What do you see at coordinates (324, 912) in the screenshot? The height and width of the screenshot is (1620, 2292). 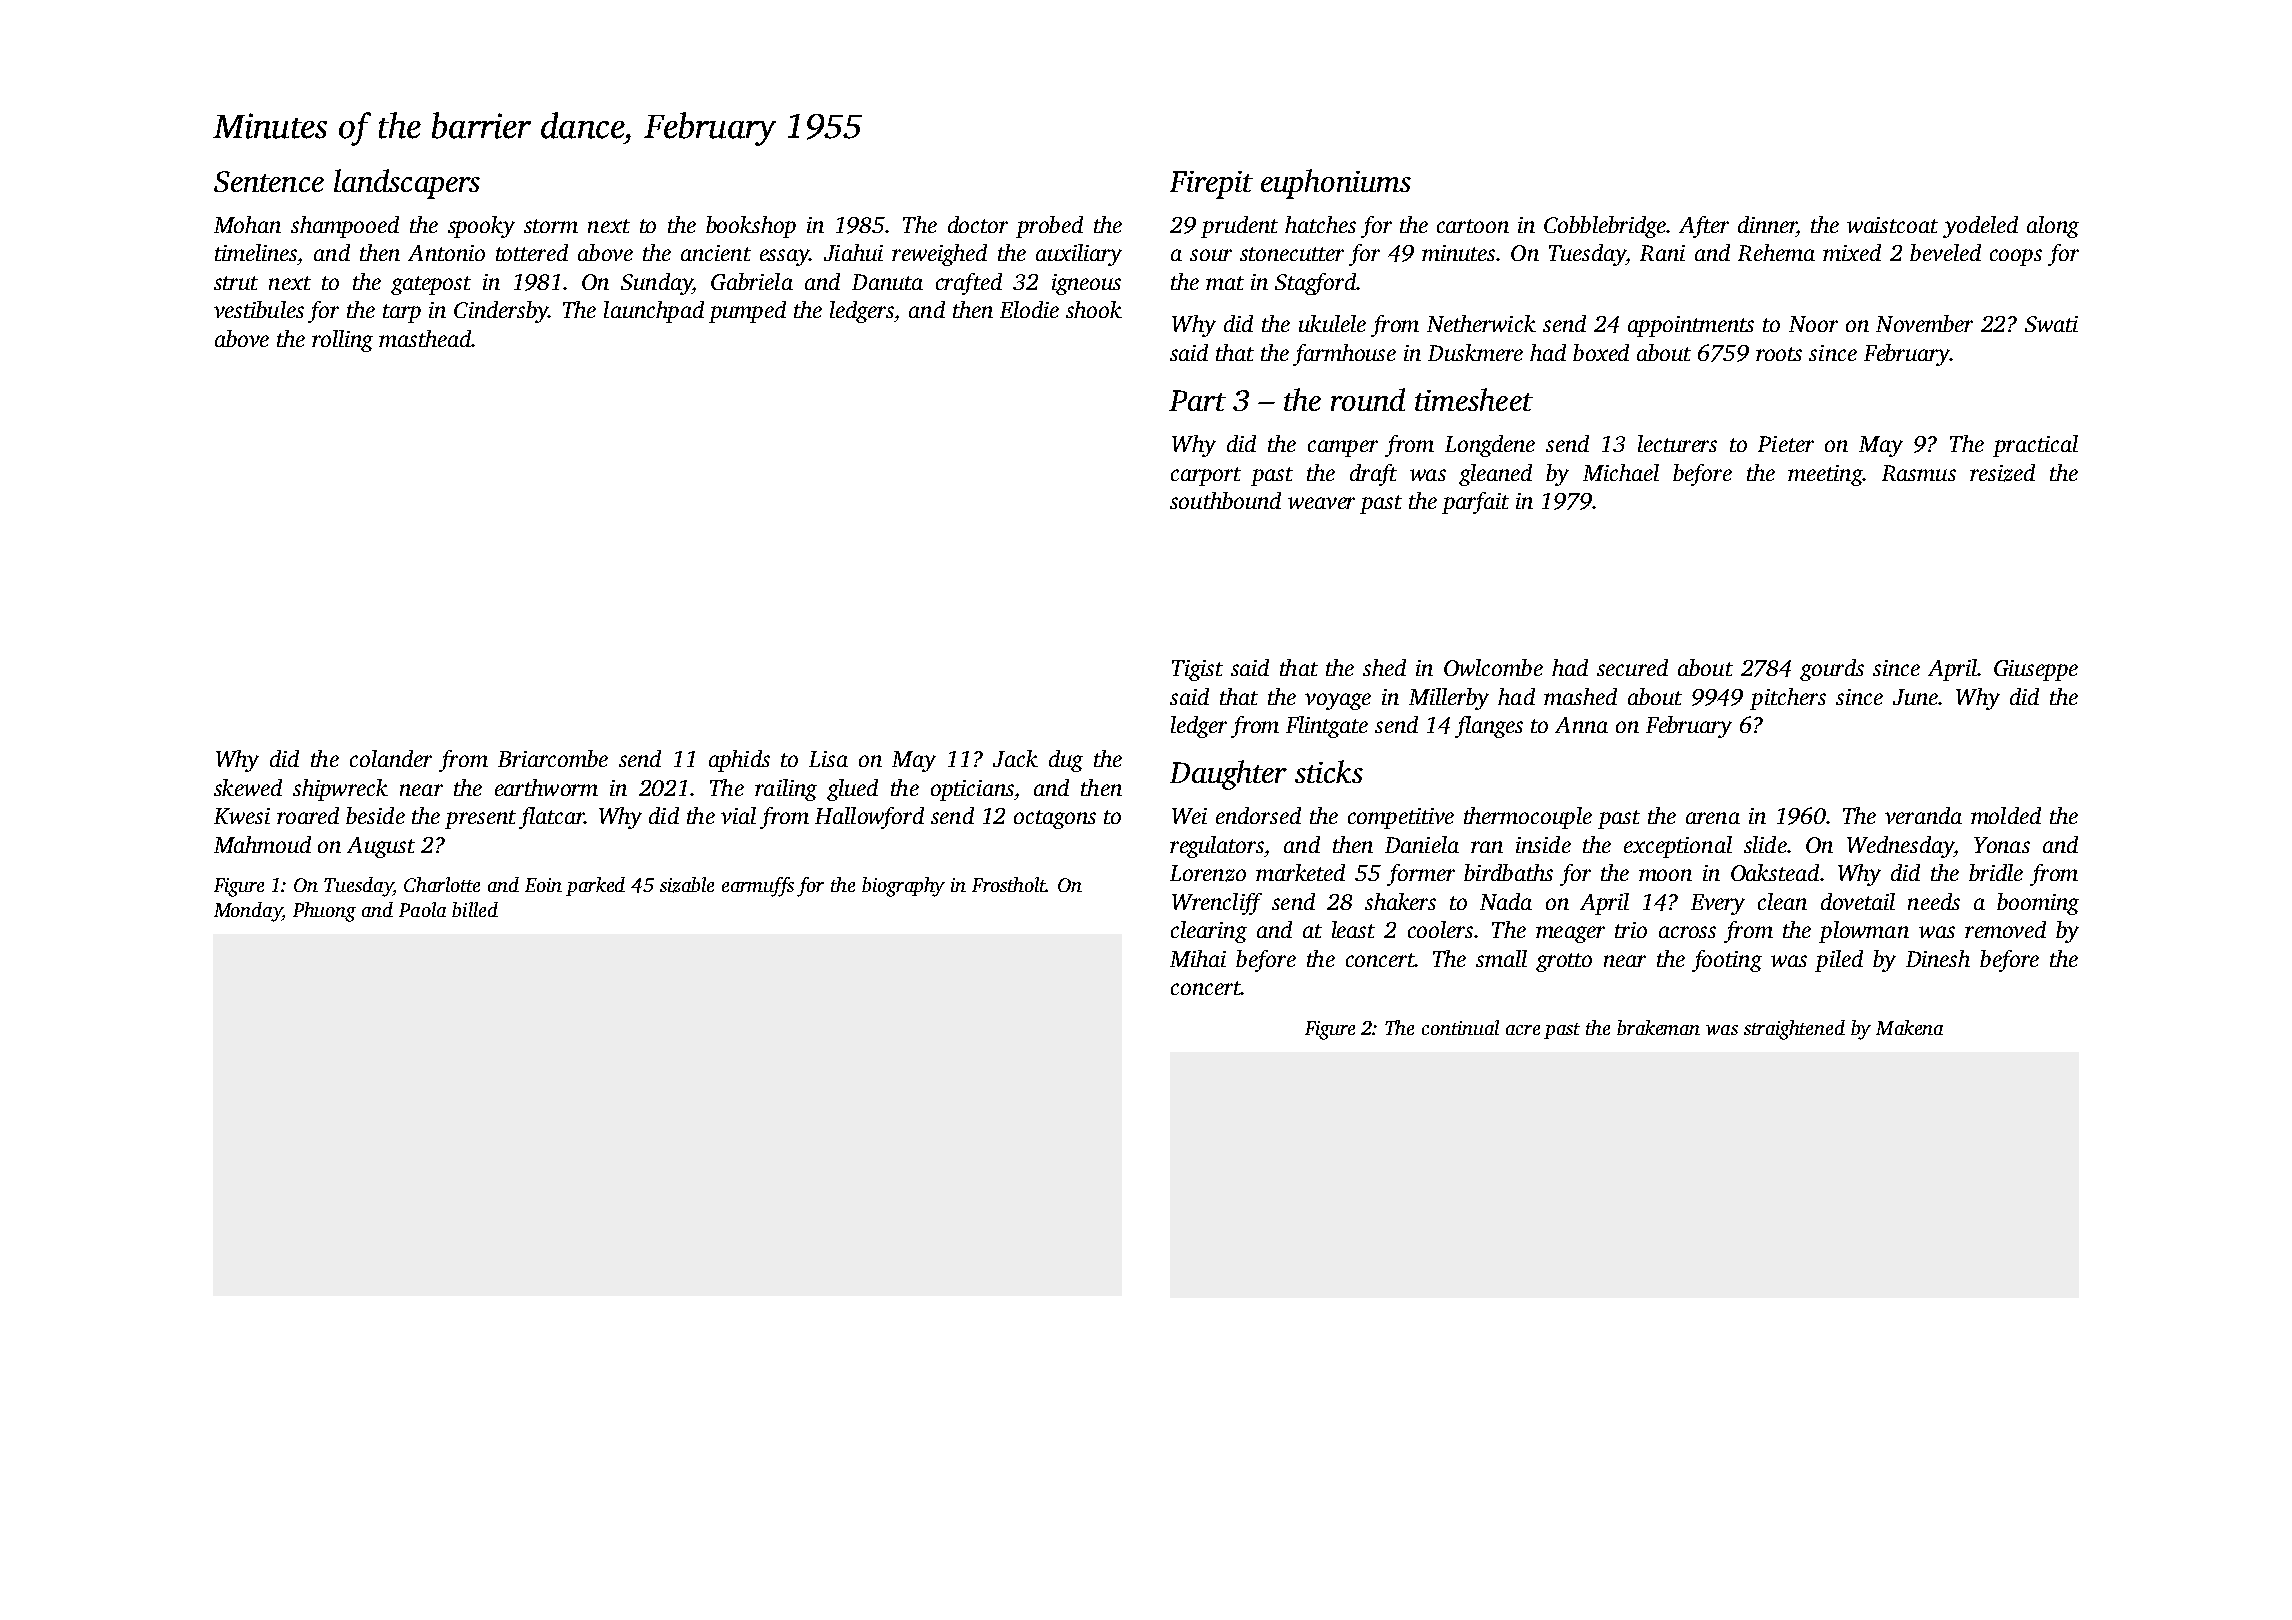 I see `Phuong` at bounding box center [324, 912].
